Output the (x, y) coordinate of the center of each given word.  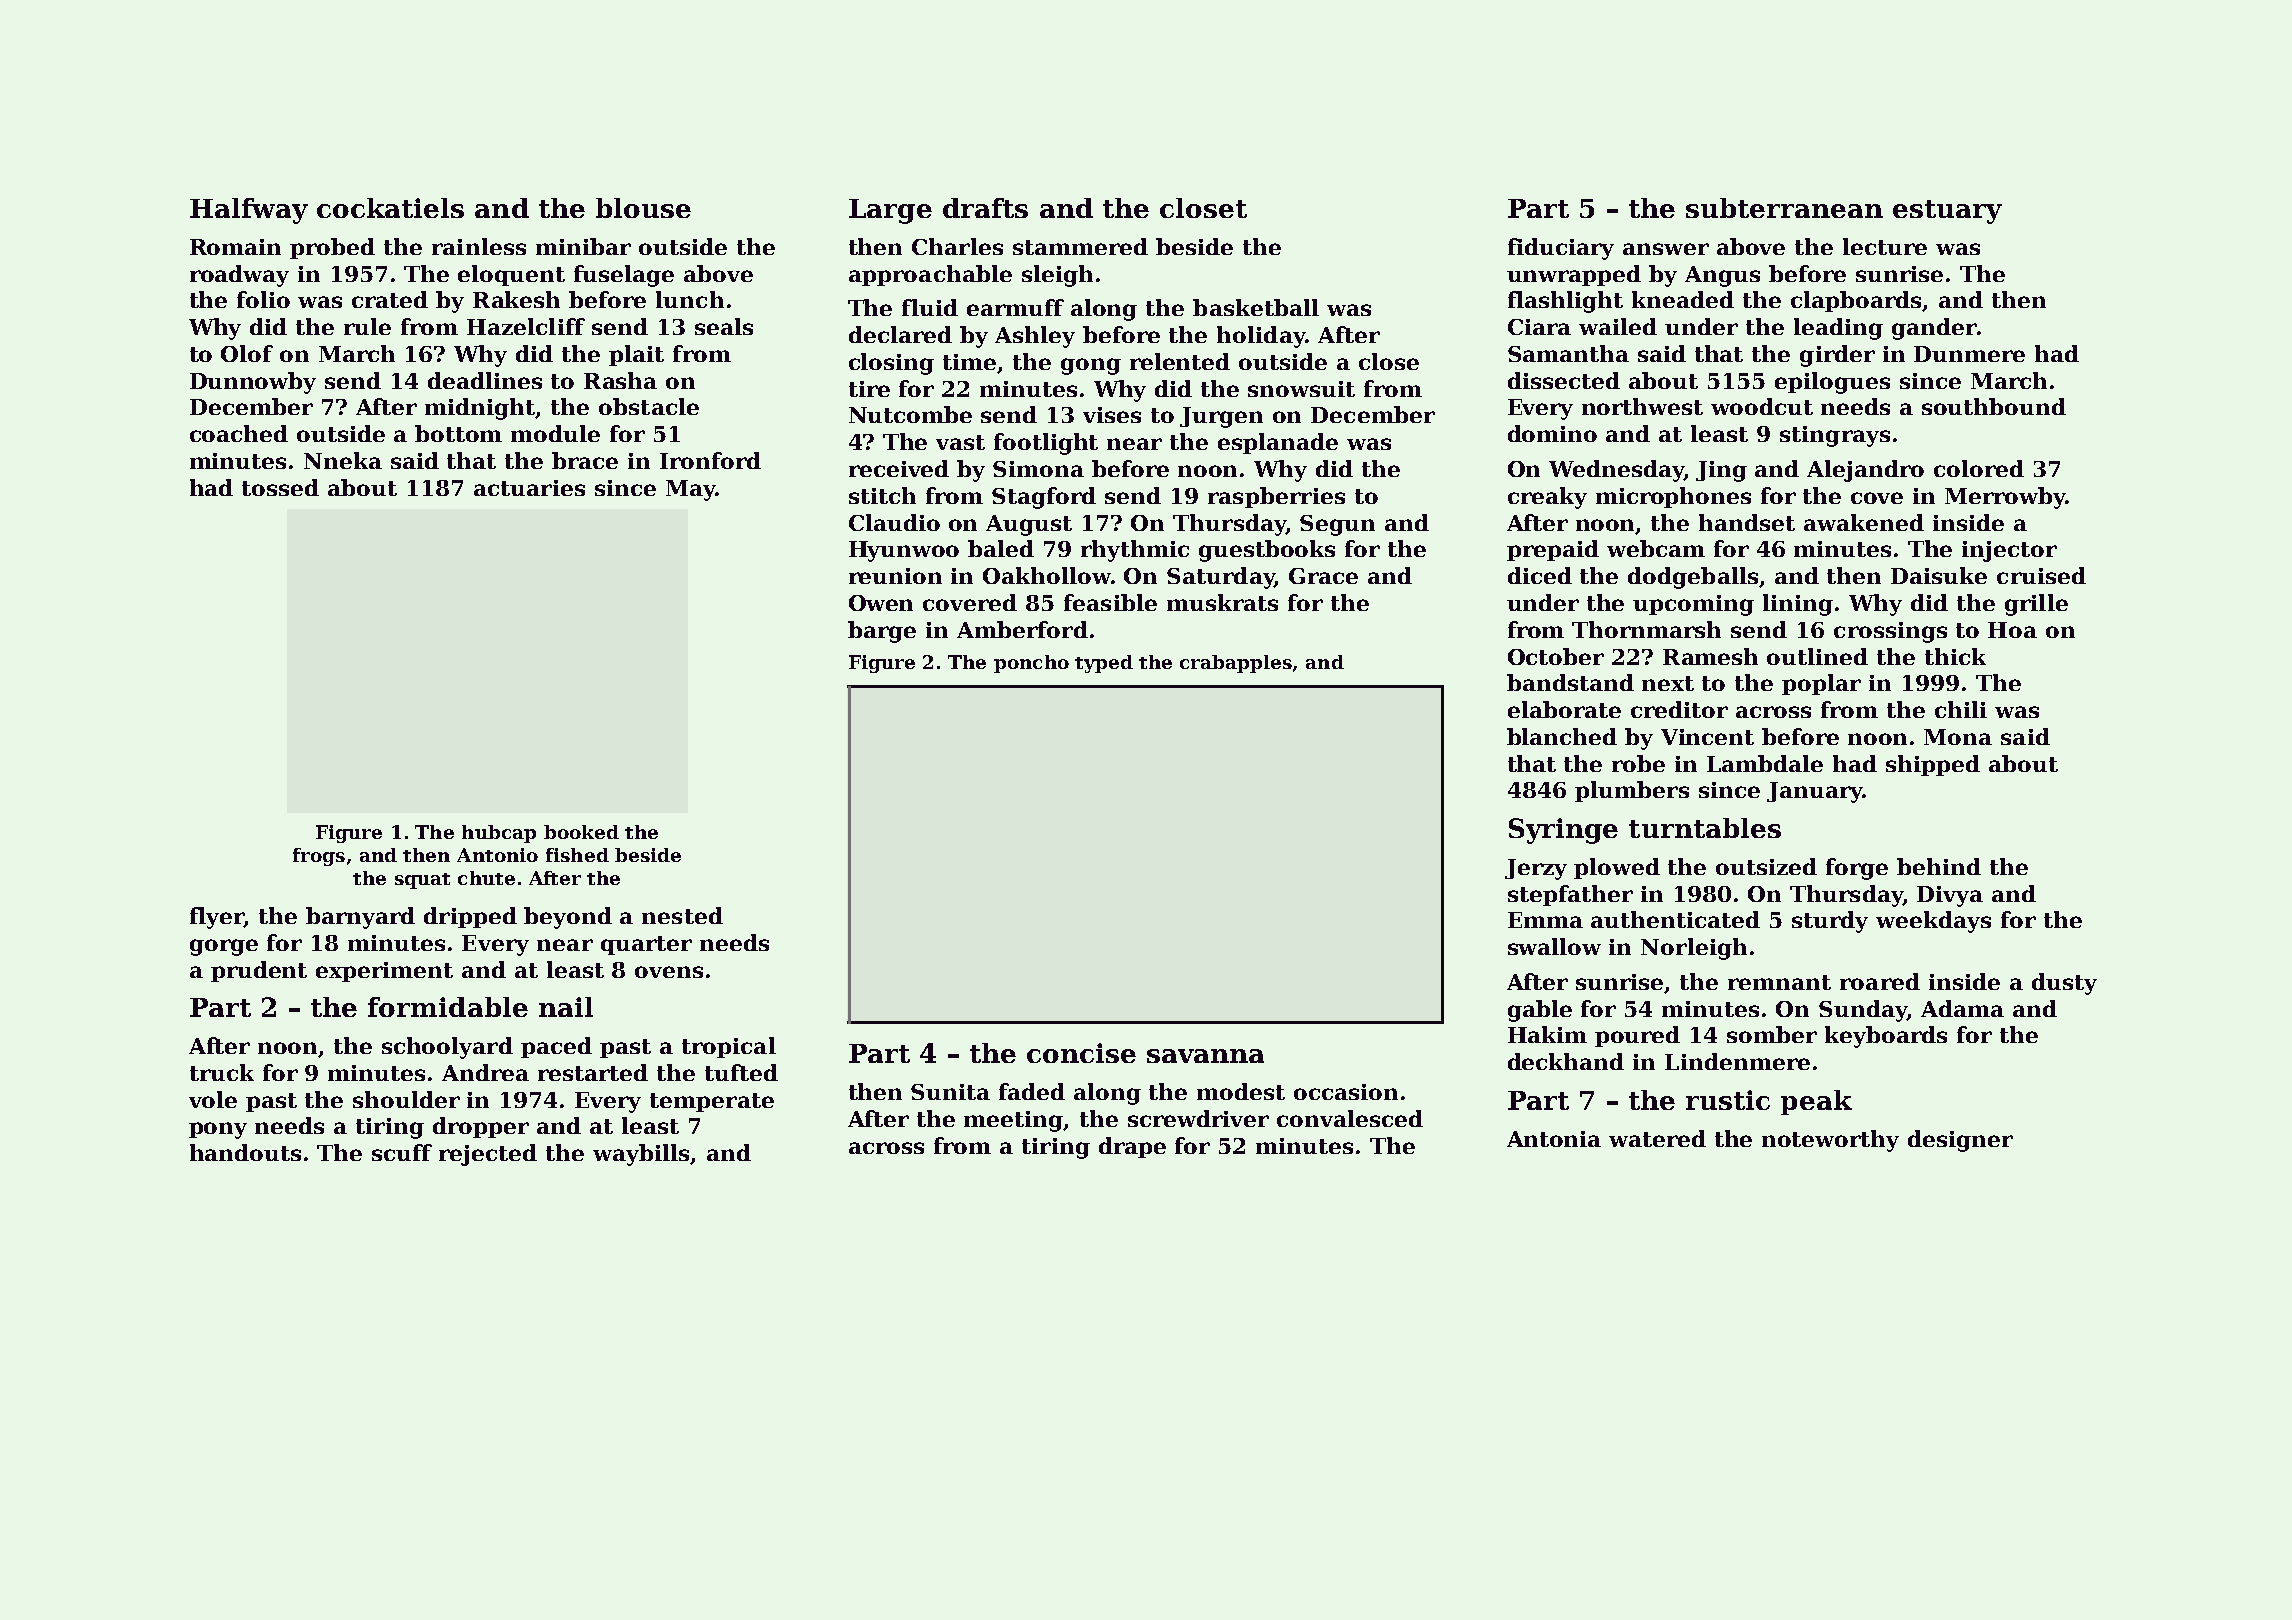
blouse (643, 208)
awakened (1864, 522)
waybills (642, 1155)
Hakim (1547, 1034)
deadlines (485, 380)
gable (1540, 1011)
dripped (470, 917)
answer (1666, 249)
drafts (985, 208)
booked (581, 832)
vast (960, 442)
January (1815, 792)
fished (577, 855)
